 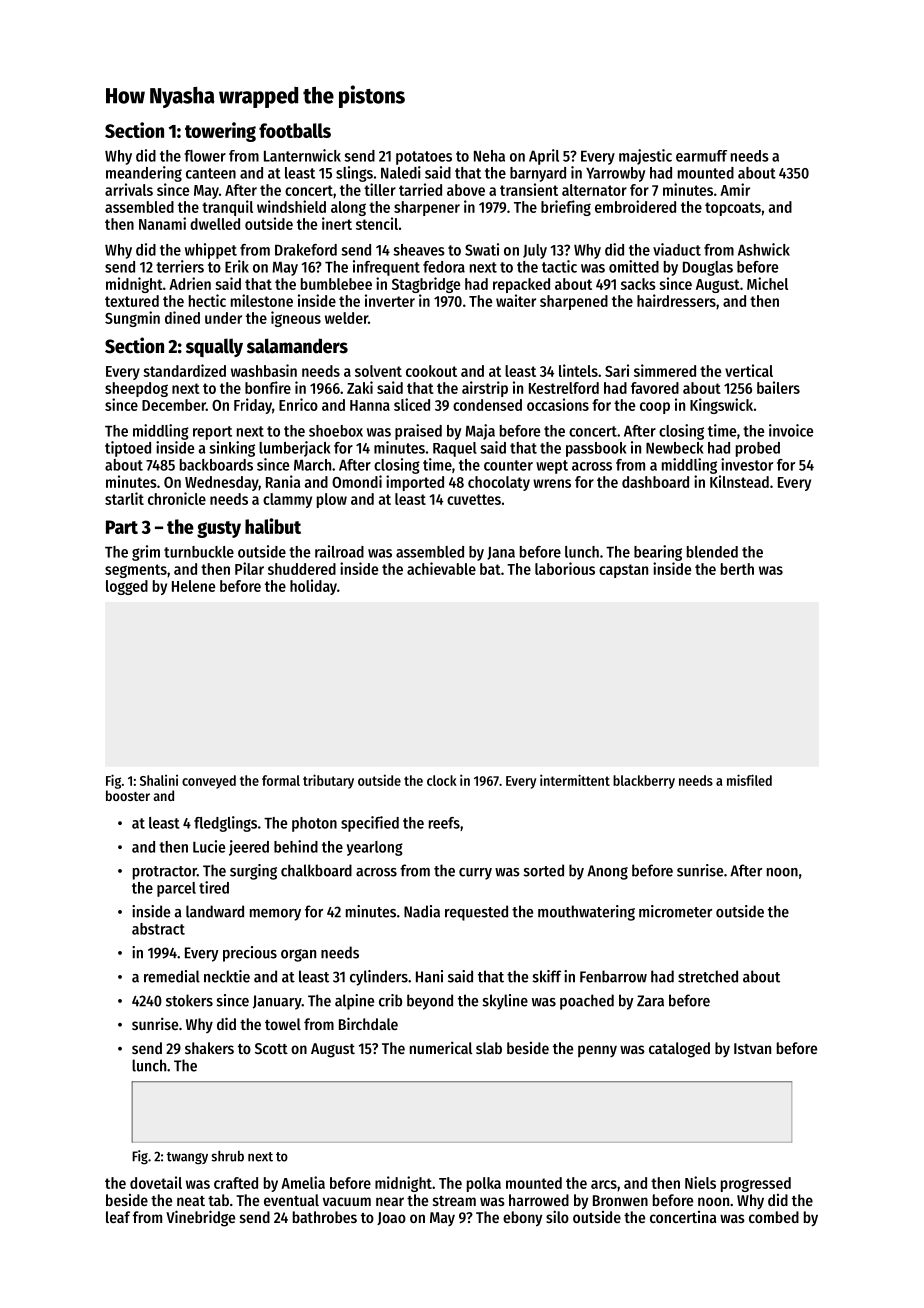 I want to click on bumblebee, so click(x=336, y=284).
